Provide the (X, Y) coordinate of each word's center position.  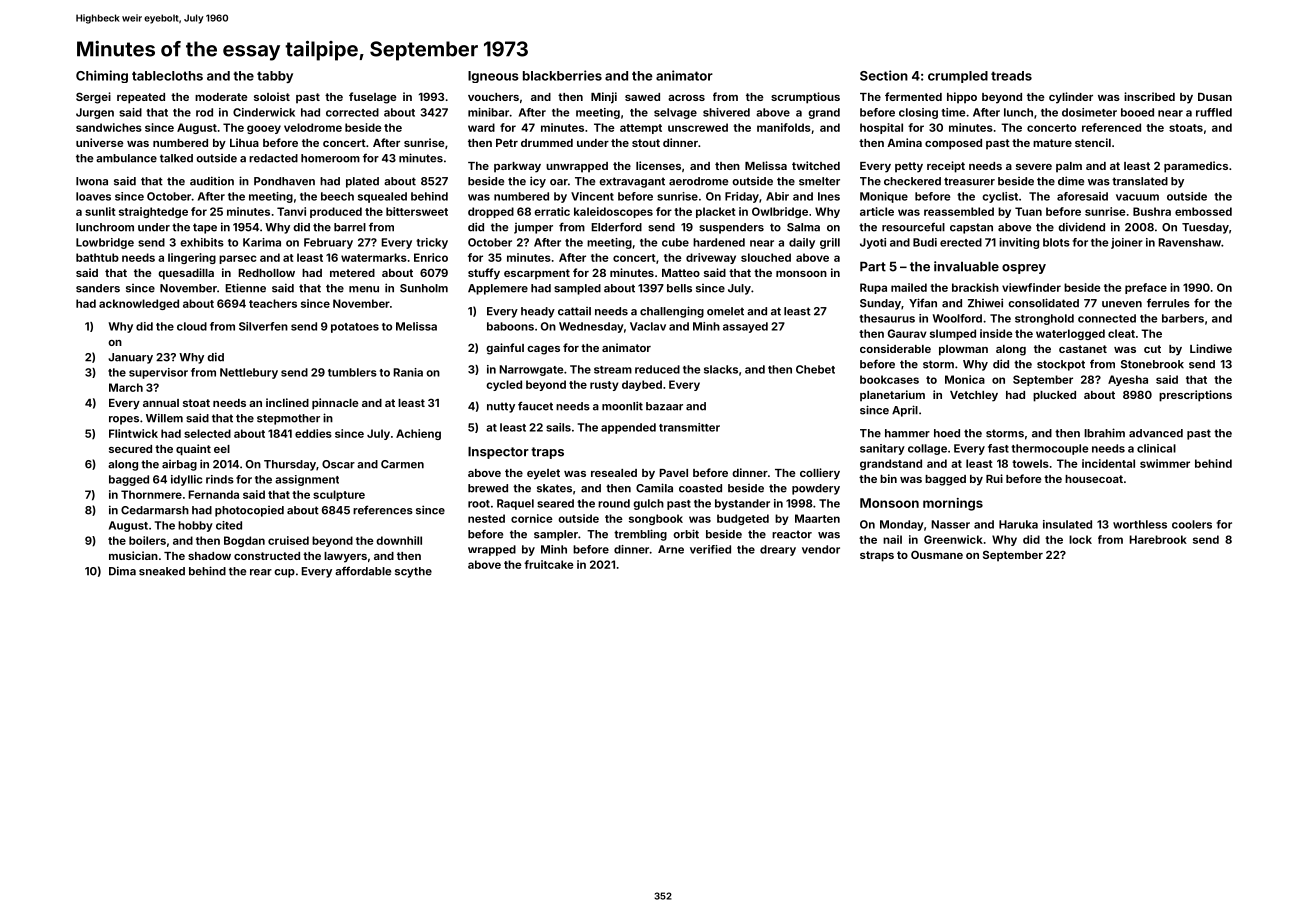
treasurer (969, 181)
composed (953, 144)
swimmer (1165, 463)
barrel (350, 227)
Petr (507, 143)
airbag (179, 465)
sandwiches (109, 127)
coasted (700, 488)
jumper (533, 228)
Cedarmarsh (155, 510)
